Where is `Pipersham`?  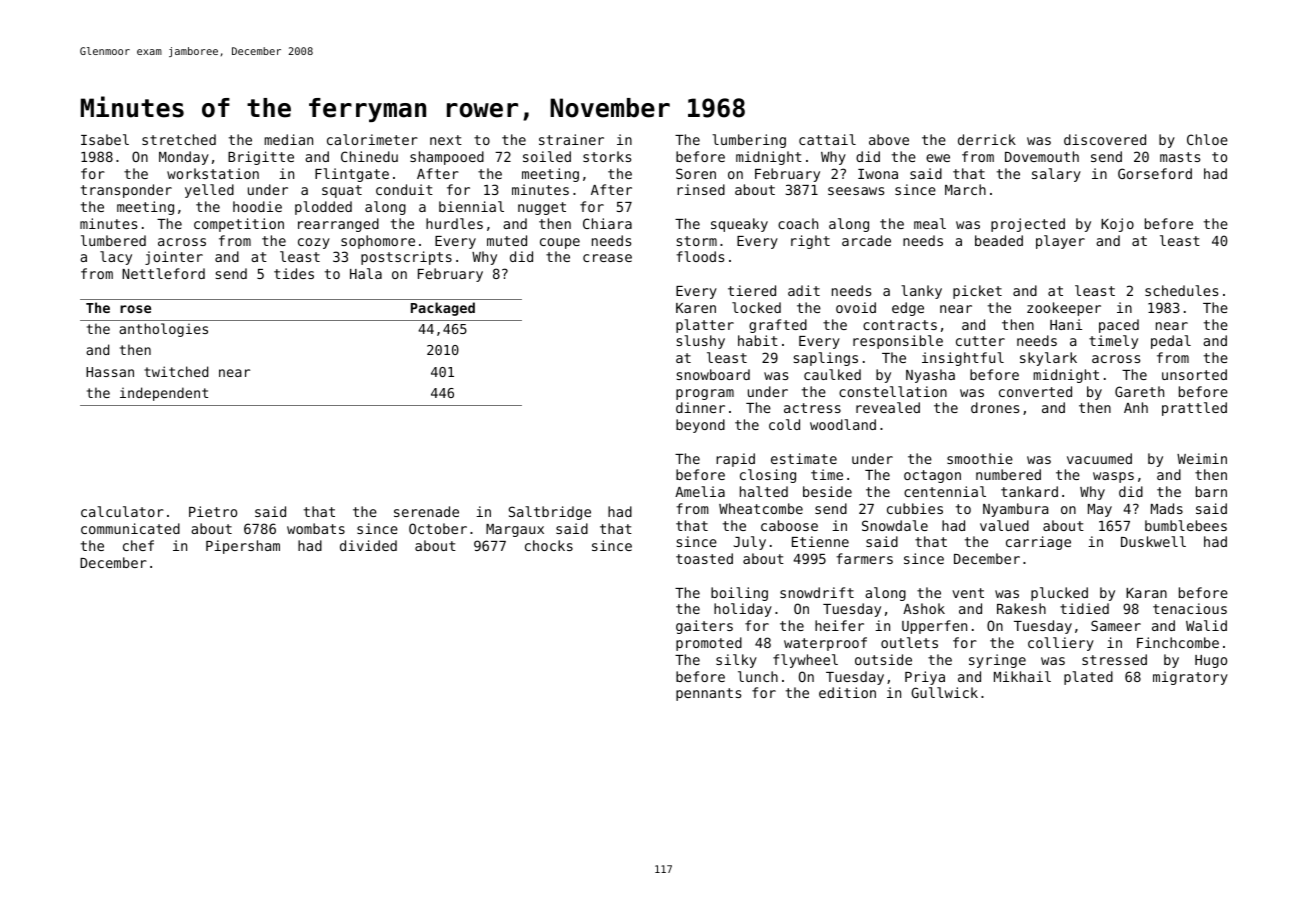 Pipersham is located at coordinates (243, 547).
